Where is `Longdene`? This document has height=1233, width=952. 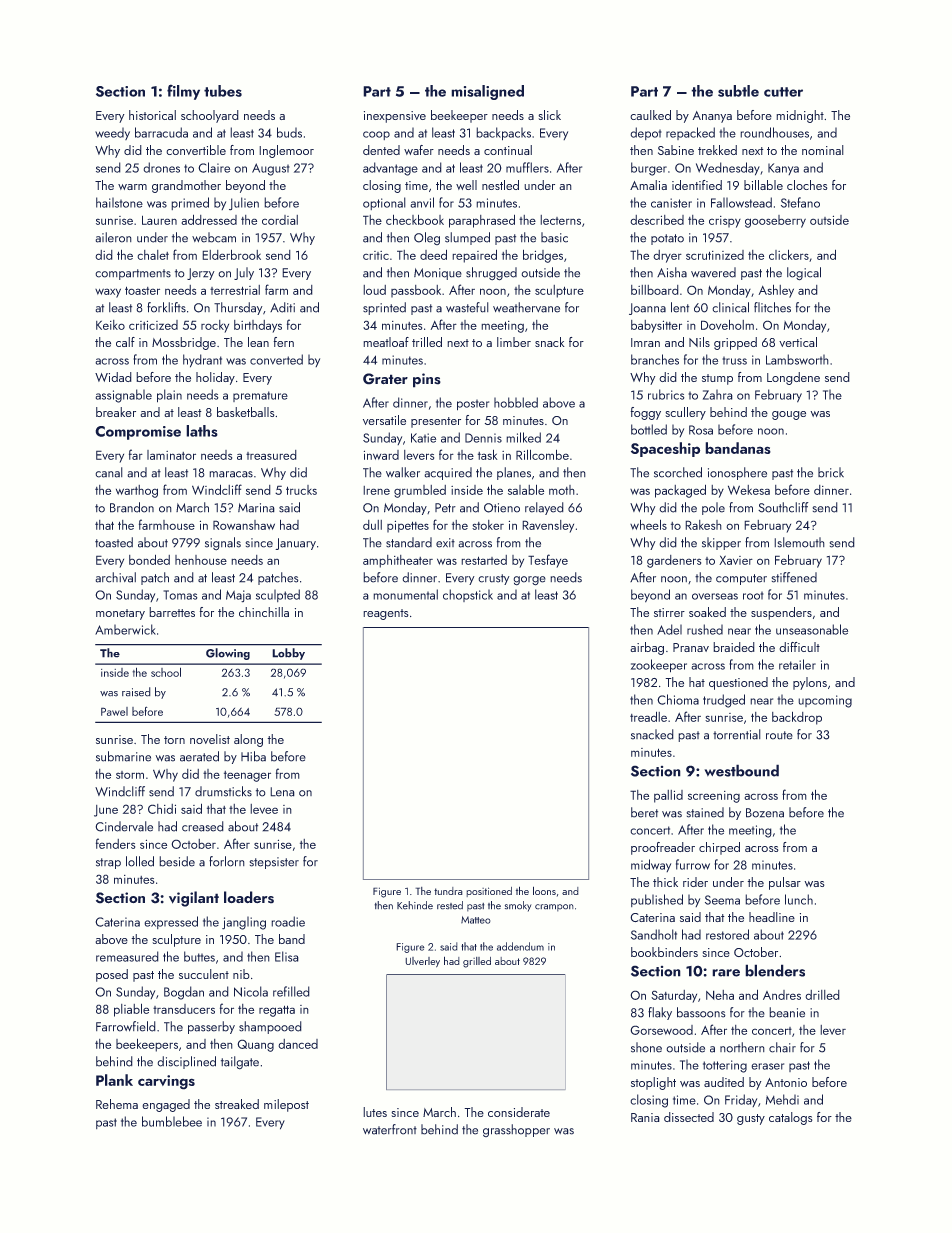
Longdene is located at coordinates (793, 378).
